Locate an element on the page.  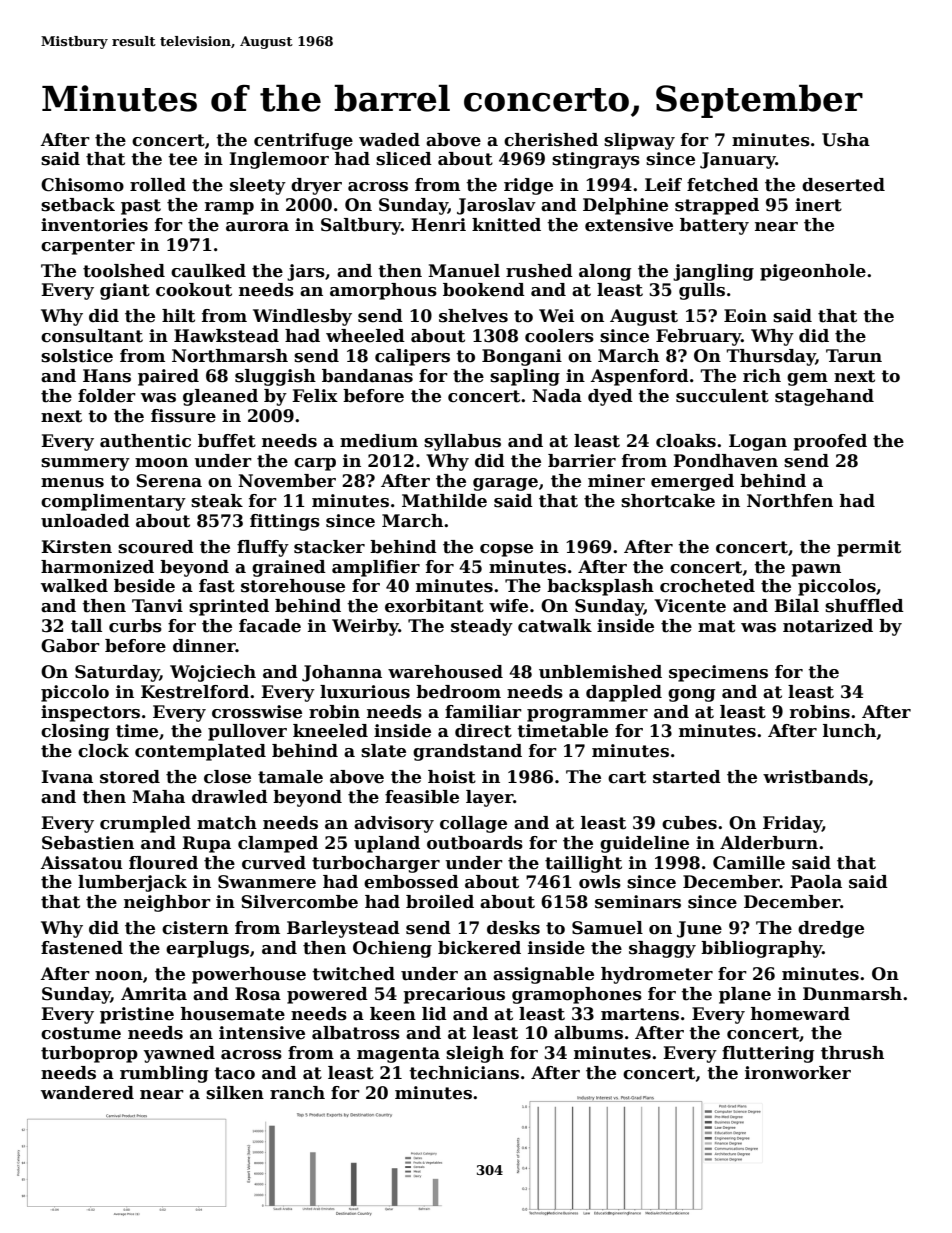
costume is located at coordinates (81, 1033).
